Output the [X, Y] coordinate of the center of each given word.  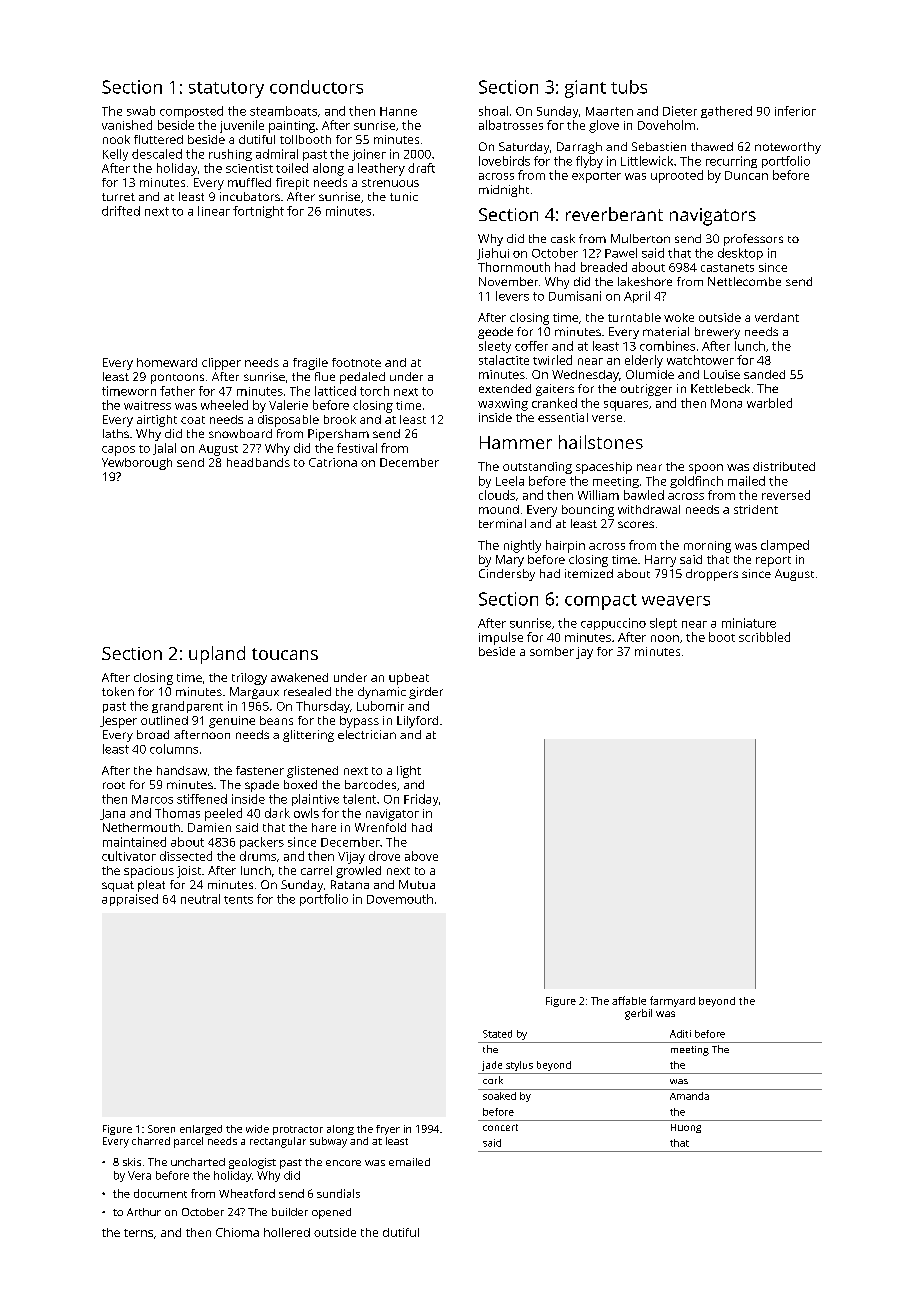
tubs [629, 87]
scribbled [764, 637]
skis [132, 1162]
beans [276, 720]
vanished [127, 125]
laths [116, 433]
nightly [522, 546]
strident [756, 509]
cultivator [129, 856]
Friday [421, 800]
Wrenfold [380, 827]
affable [629, 1000]
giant [585, 89]
